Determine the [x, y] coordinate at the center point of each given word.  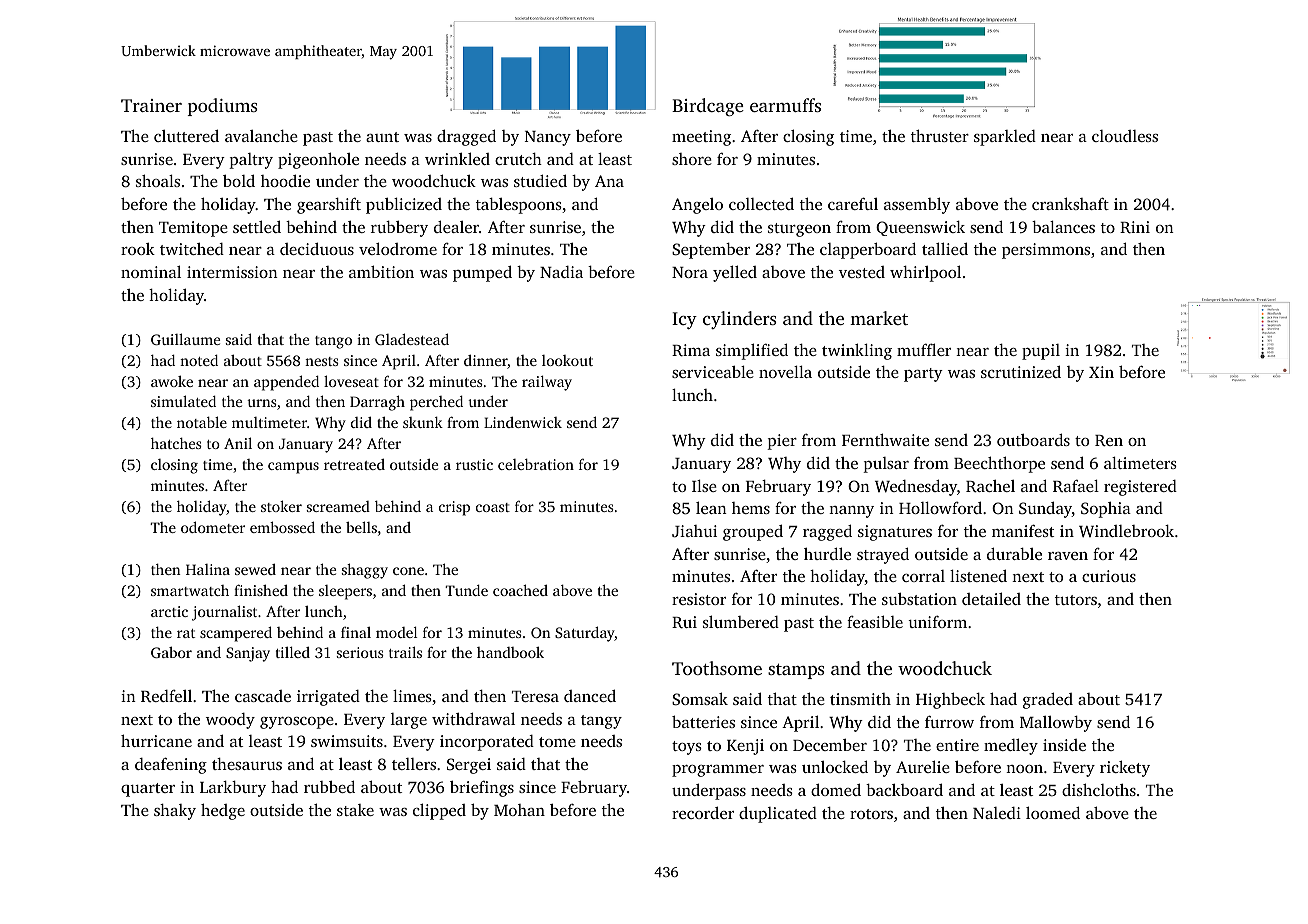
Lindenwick [523, 422]
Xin [1101, 372]
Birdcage [708, 107]
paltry [251, 161]
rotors [871, 814]
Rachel [990, 486]
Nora [690, 272]
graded [1048, 700]
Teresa [535, 696]
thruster [940, 135]
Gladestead [412, 339]
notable [202, 422]
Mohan [519, 810]
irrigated [328, 698]
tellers [414, 764]
